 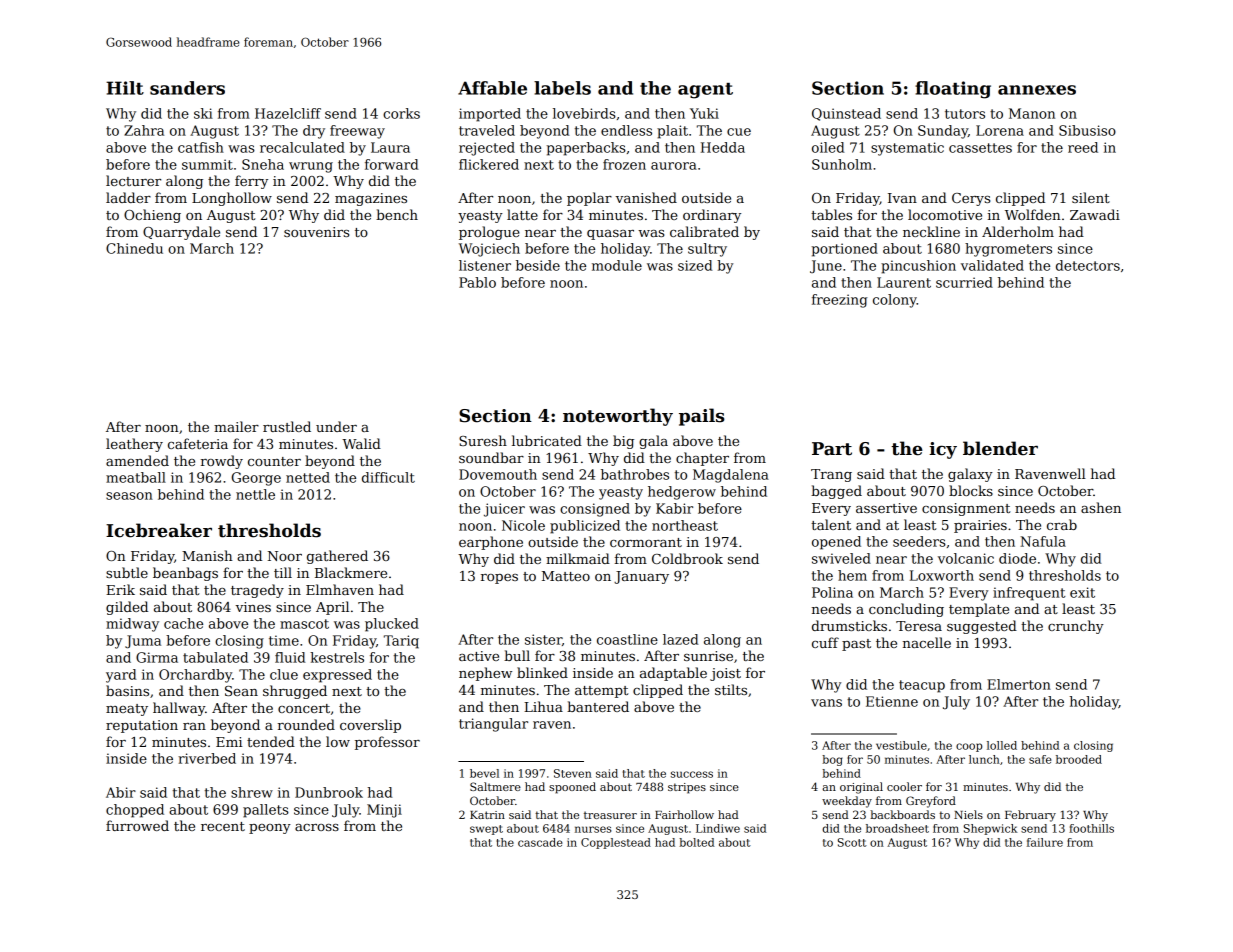 What do you see at coordinates (601, 692) in the screenshot?
I see `attempt` at bounding box center [601, 692].
